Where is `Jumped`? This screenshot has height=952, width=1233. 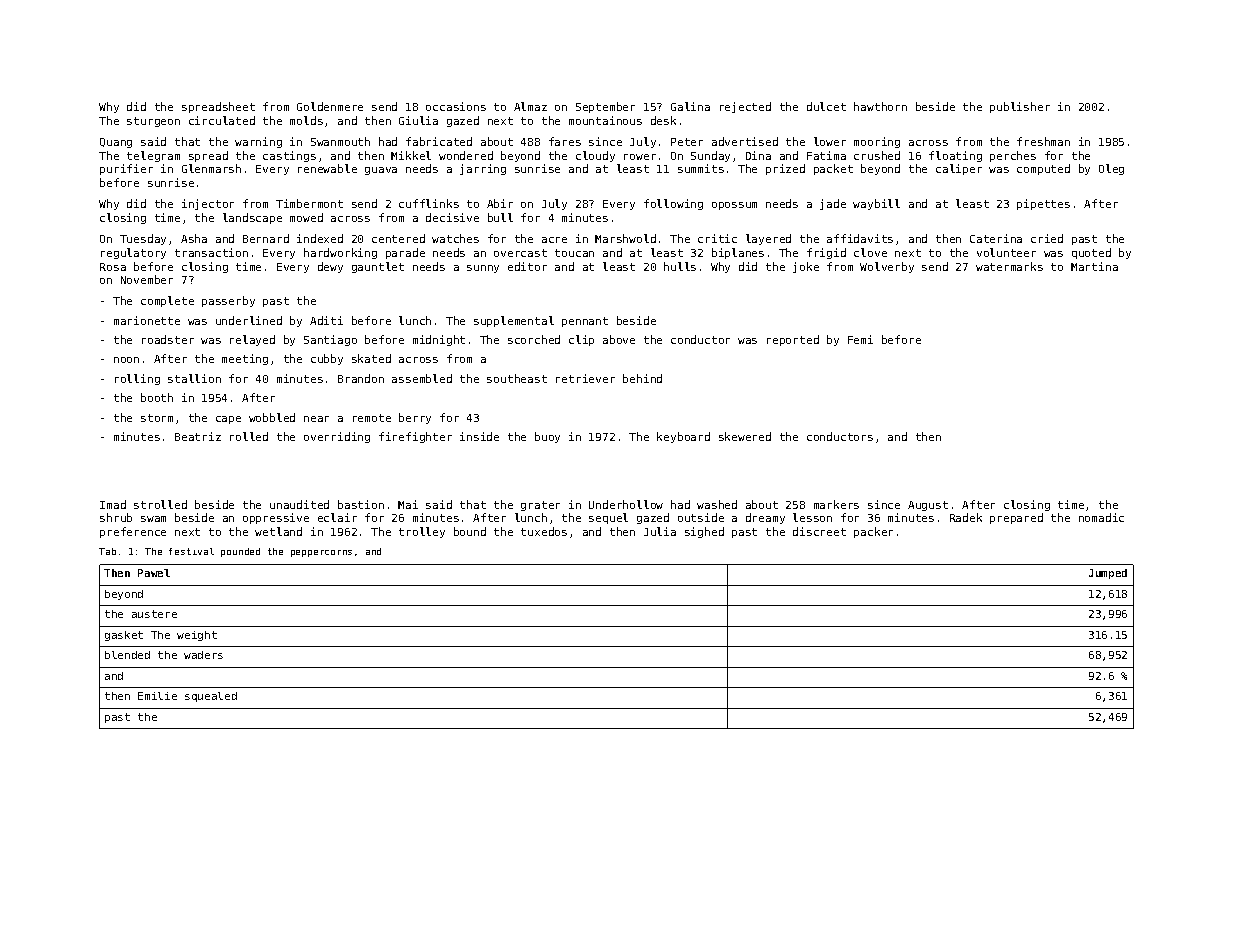 Jumped is located at coordinates (1108, 574).
